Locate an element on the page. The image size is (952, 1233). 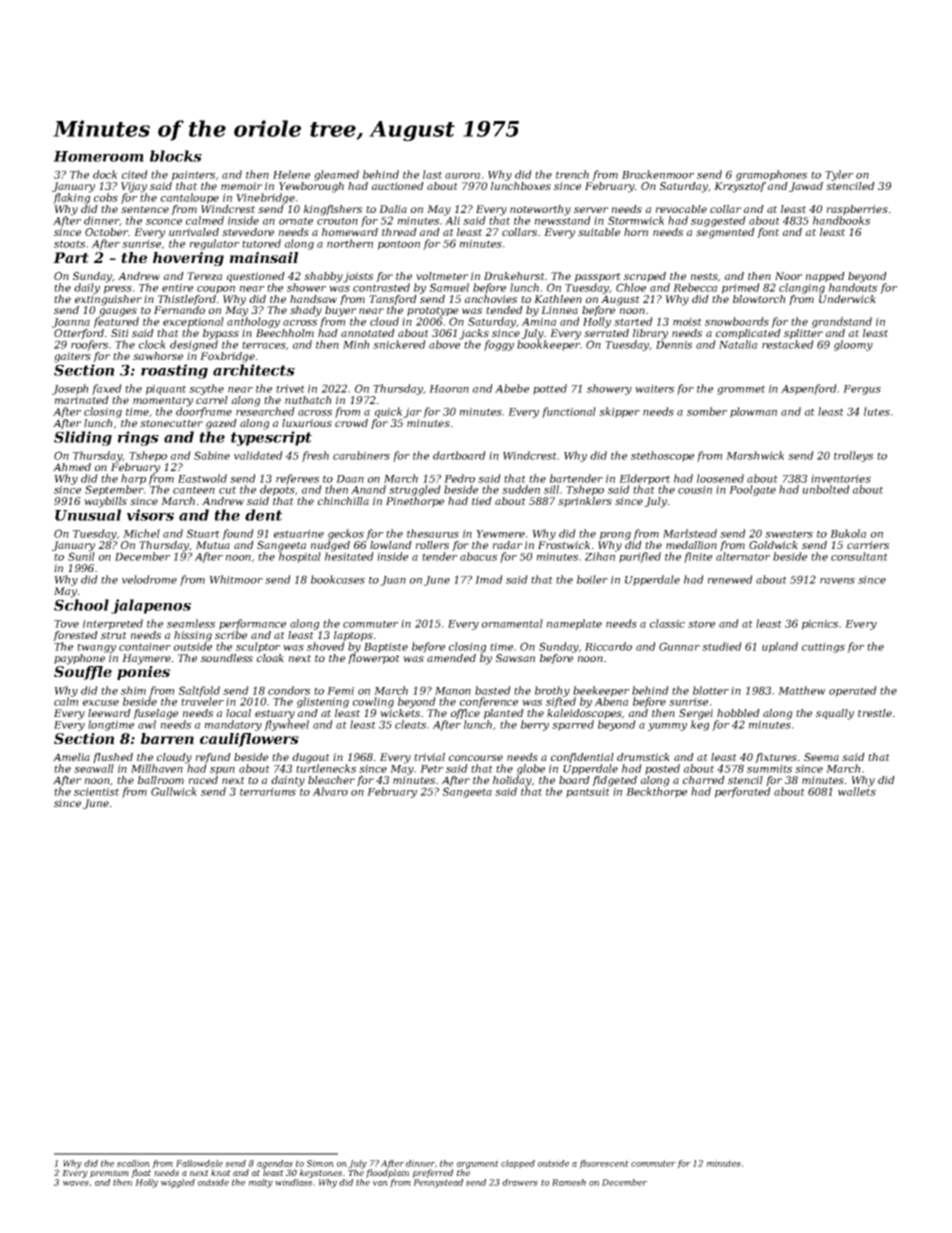
Minh is located at coordinates (356, 344).
